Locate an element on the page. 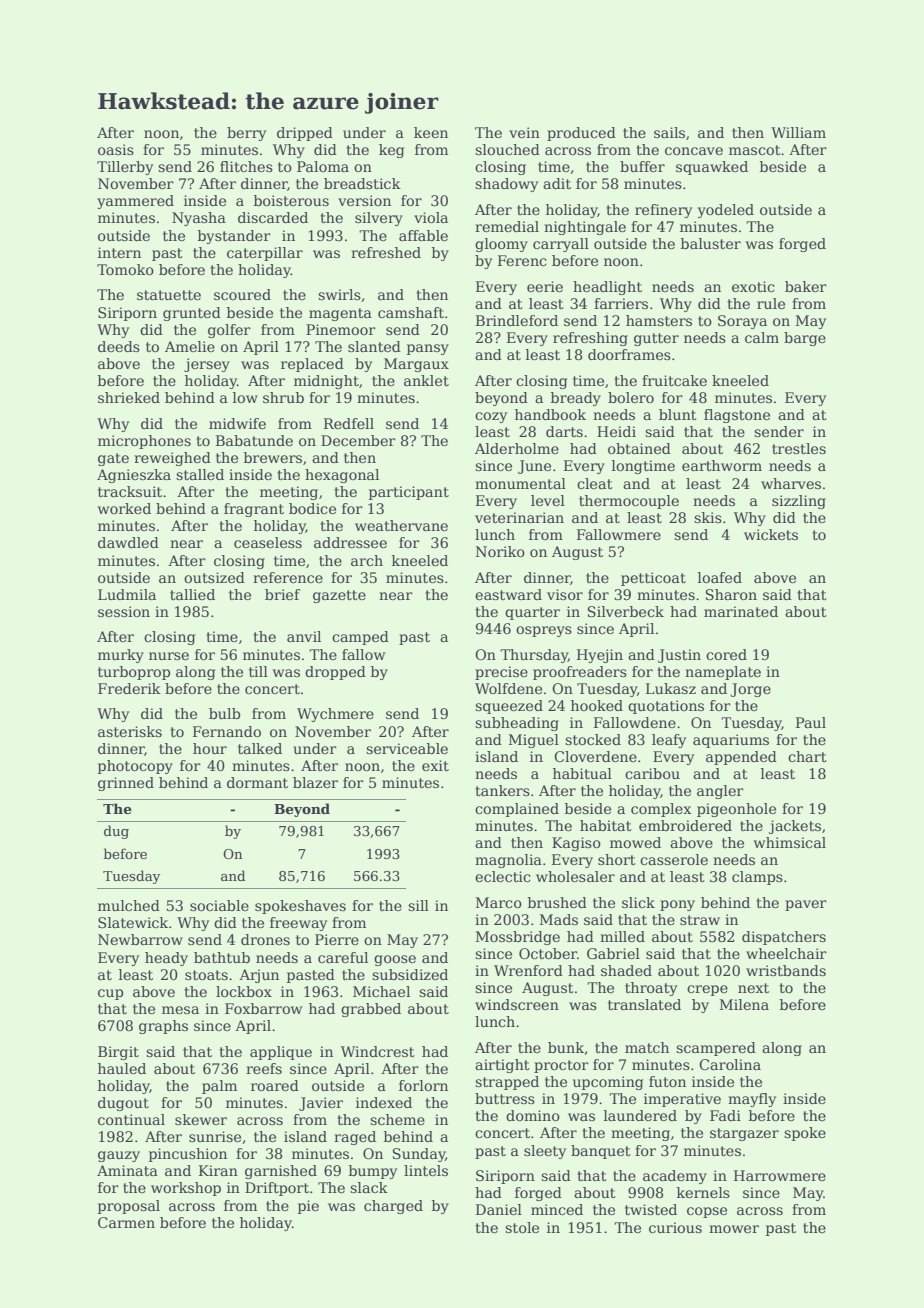 The height and width of the image is (1308, 924). eerie is located at coordinates (545, 286).
